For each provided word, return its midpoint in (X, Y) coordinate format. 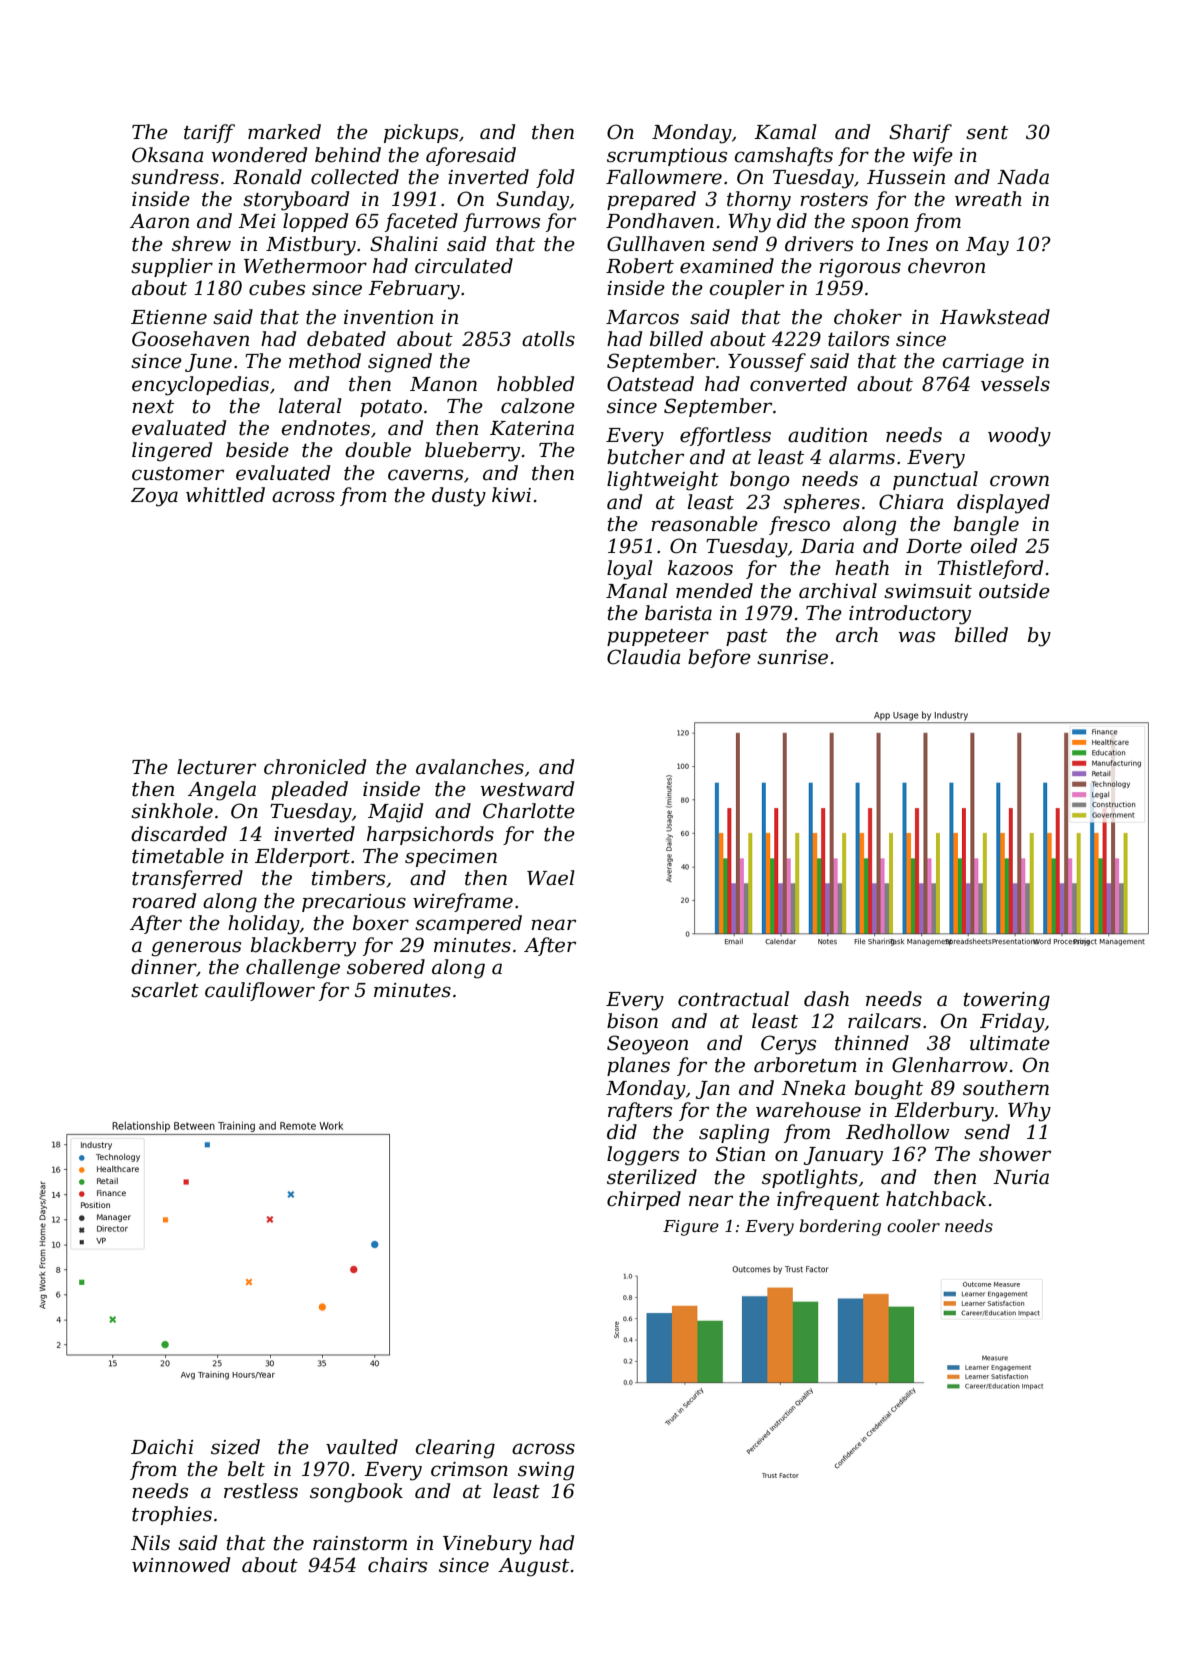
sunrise (792, 657)
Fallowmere (664, 177)
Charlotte (529, 811)
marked (284, 132)
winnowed (181, 1565)
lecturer (216, 767)
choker (868, 317)
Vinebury (487, 1545)
